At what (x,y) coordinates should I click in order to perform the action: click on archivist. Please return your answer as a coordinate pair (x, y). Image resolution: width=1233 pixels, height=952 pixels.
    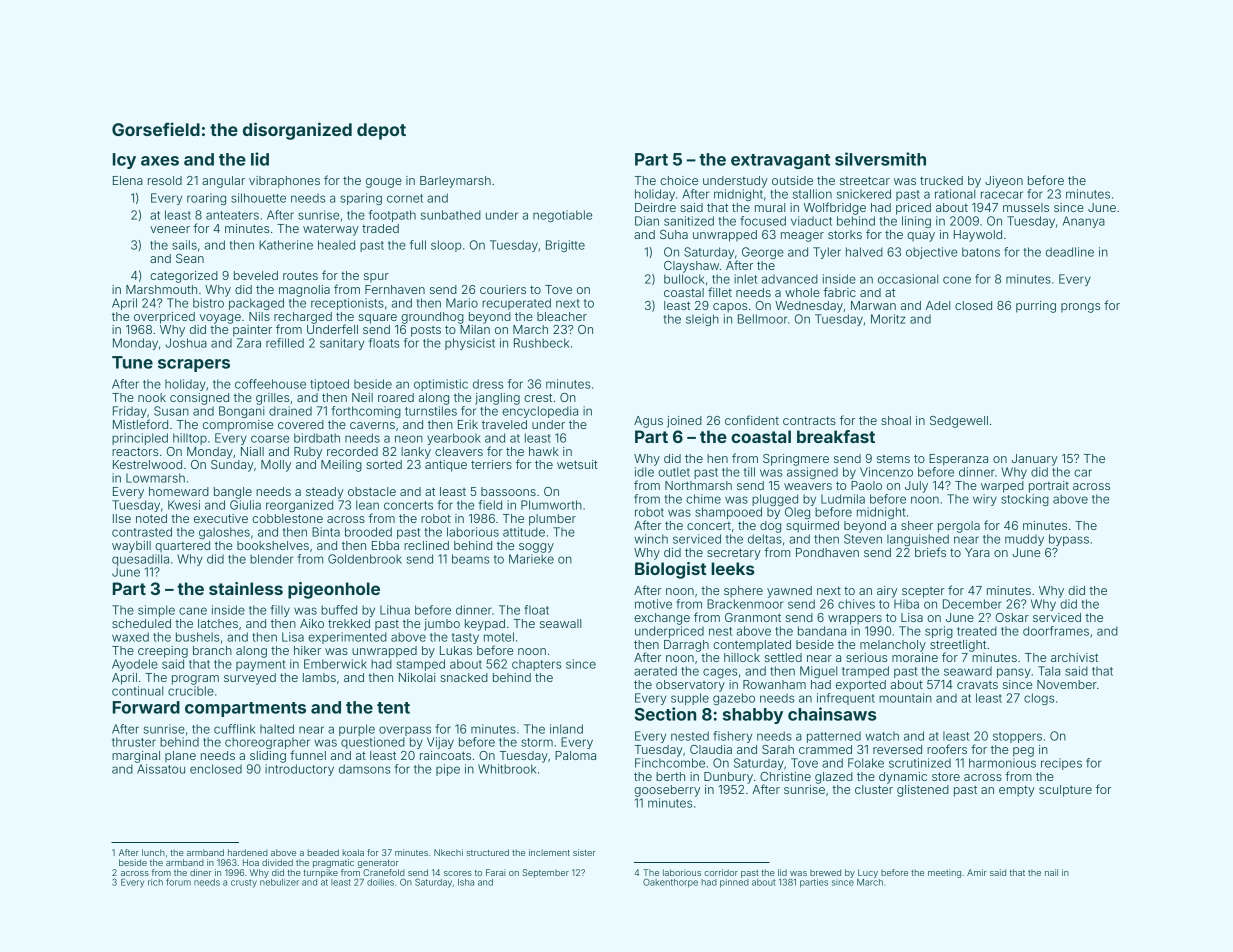
    Looking at the image, I should click on (1074, 657).
